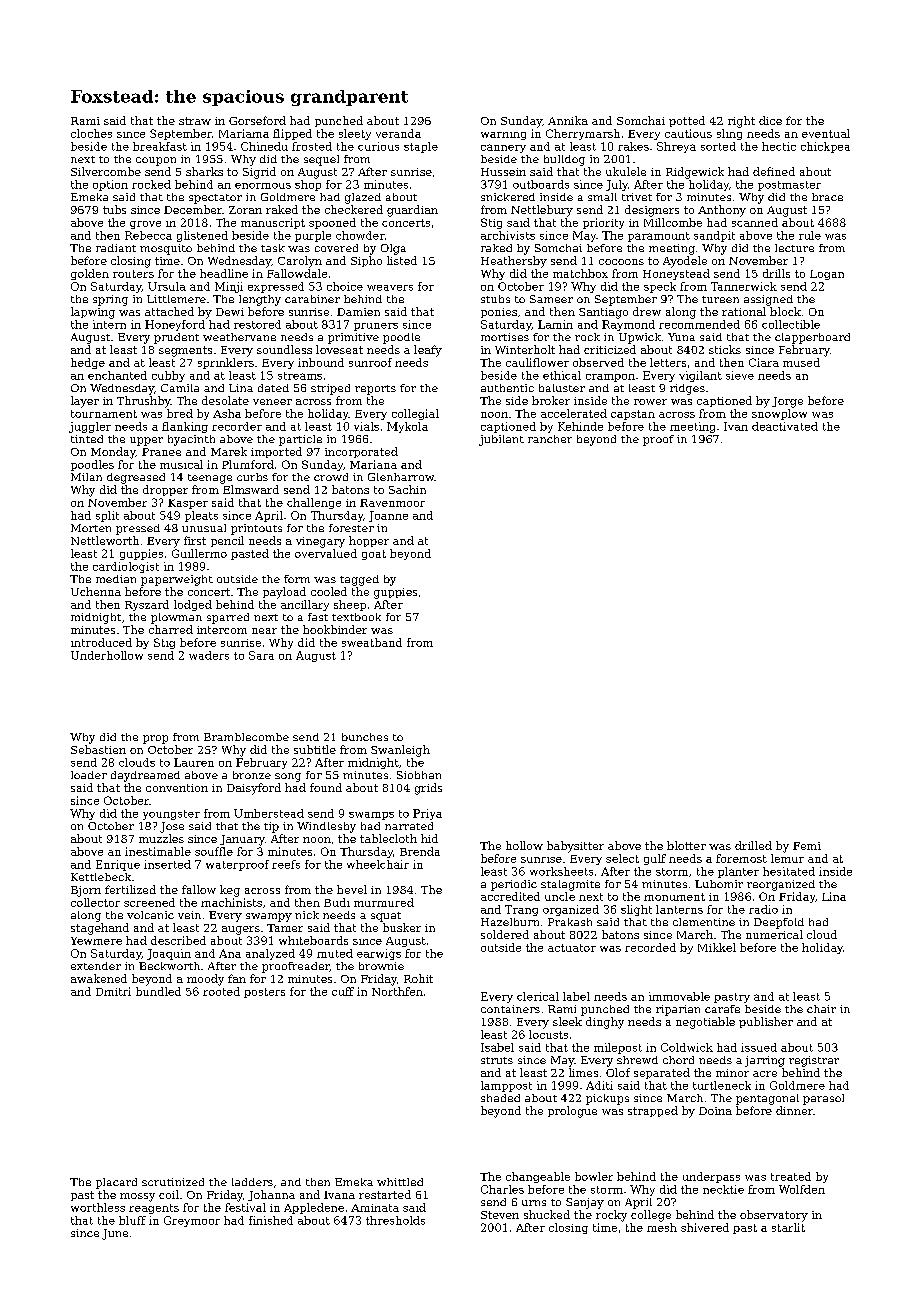 The width and height of the page is (924, 1308). I want to click on Sebastien, so click(98, 749).
